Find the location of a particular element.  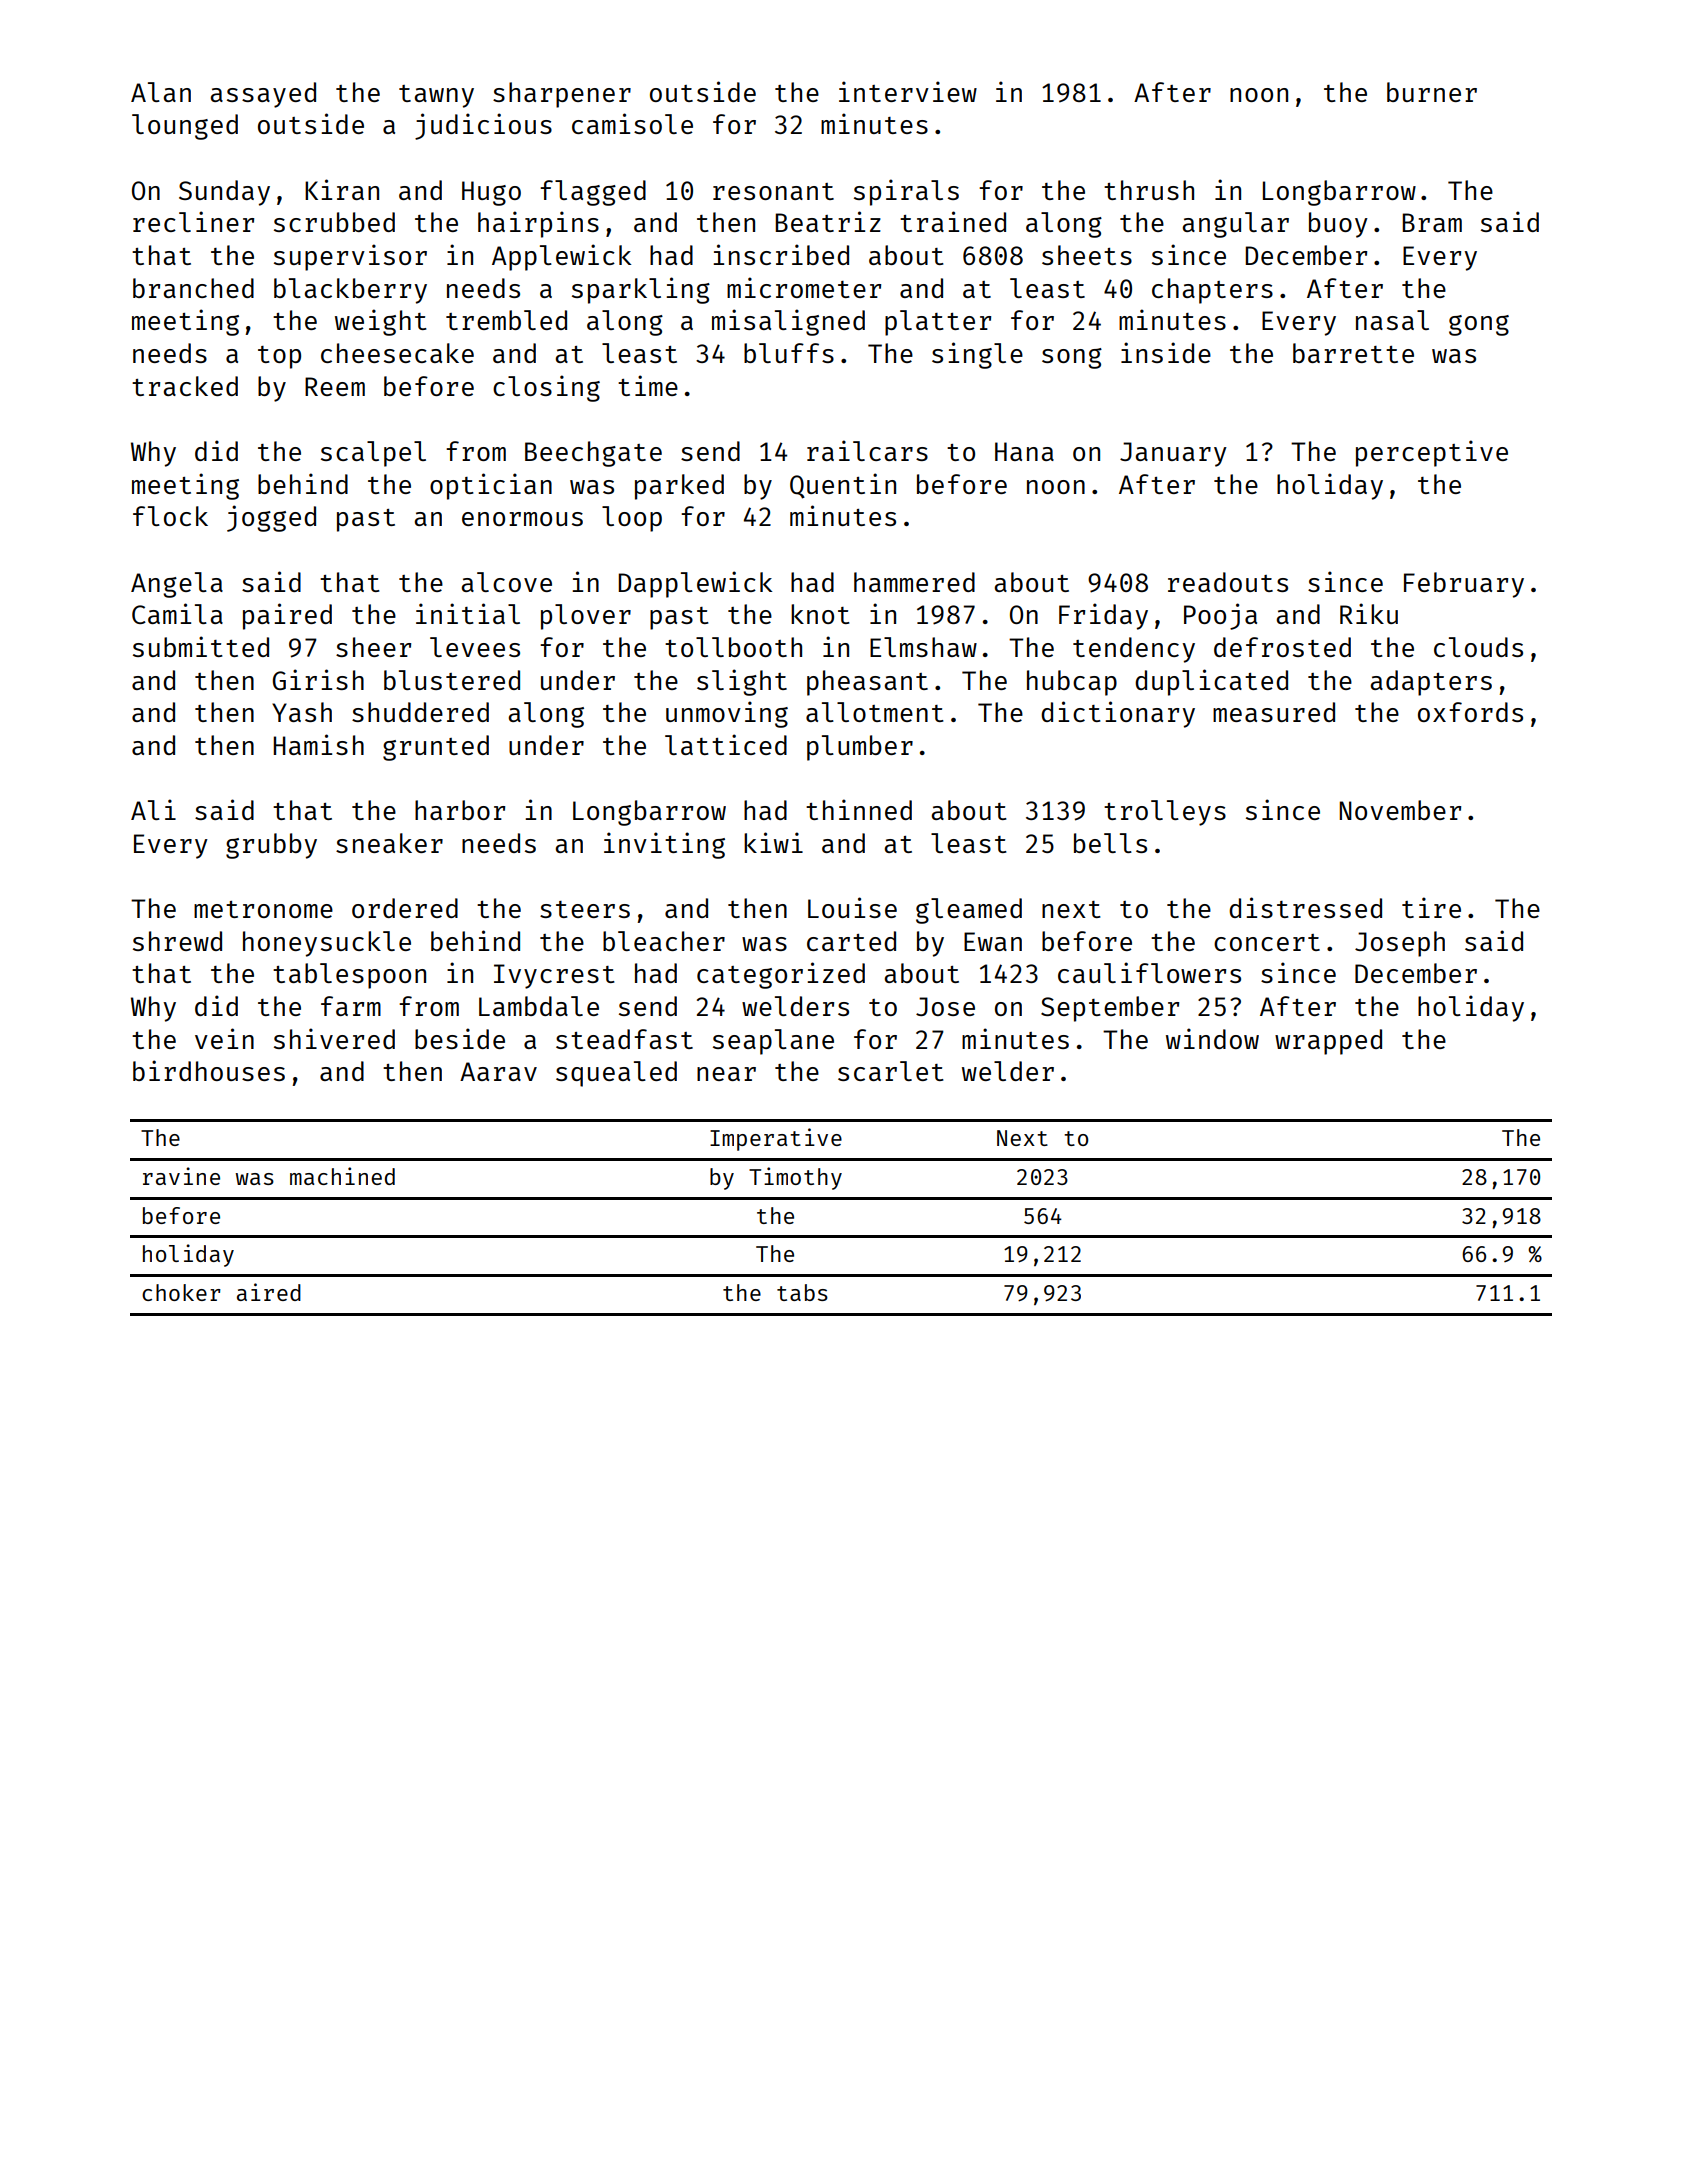

ravine is located at coordinates (181, 1176).
